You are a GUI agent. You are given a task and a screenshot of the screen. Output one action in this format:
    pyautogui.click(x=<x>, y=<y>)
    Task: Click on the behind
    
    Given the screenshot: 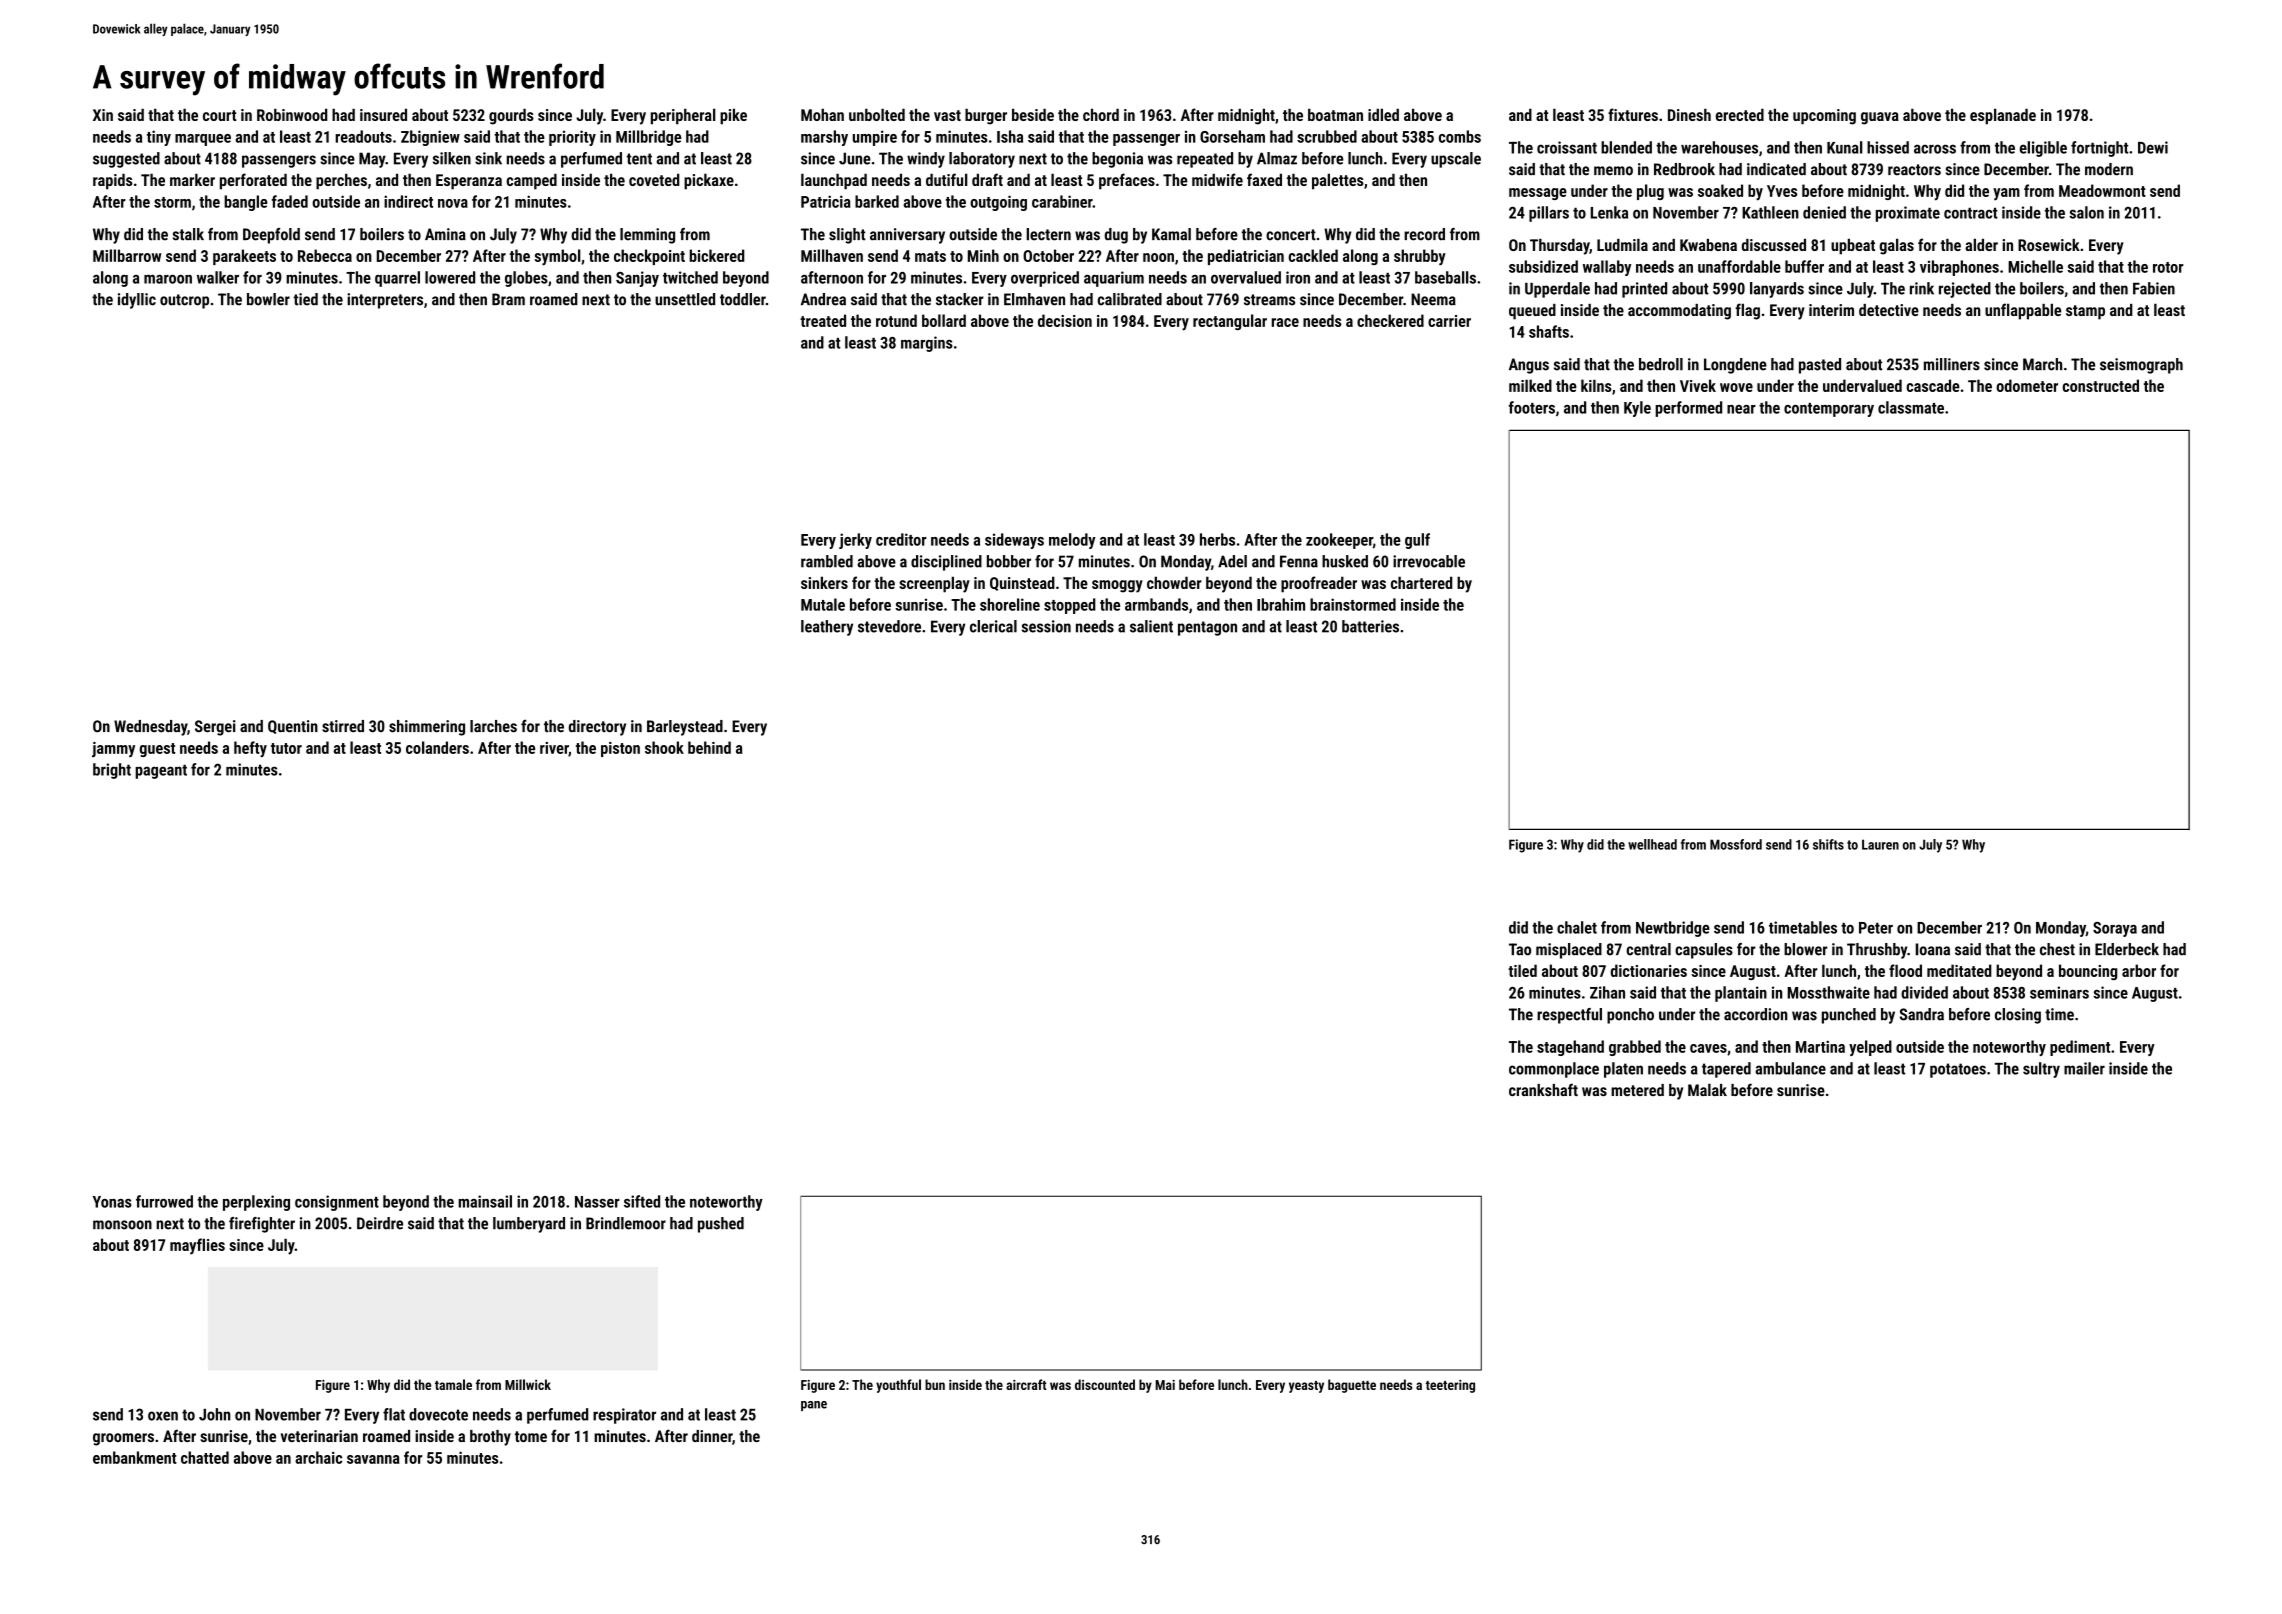 What is the action you would take?
    pyautogui.click(x=709, y=747)
